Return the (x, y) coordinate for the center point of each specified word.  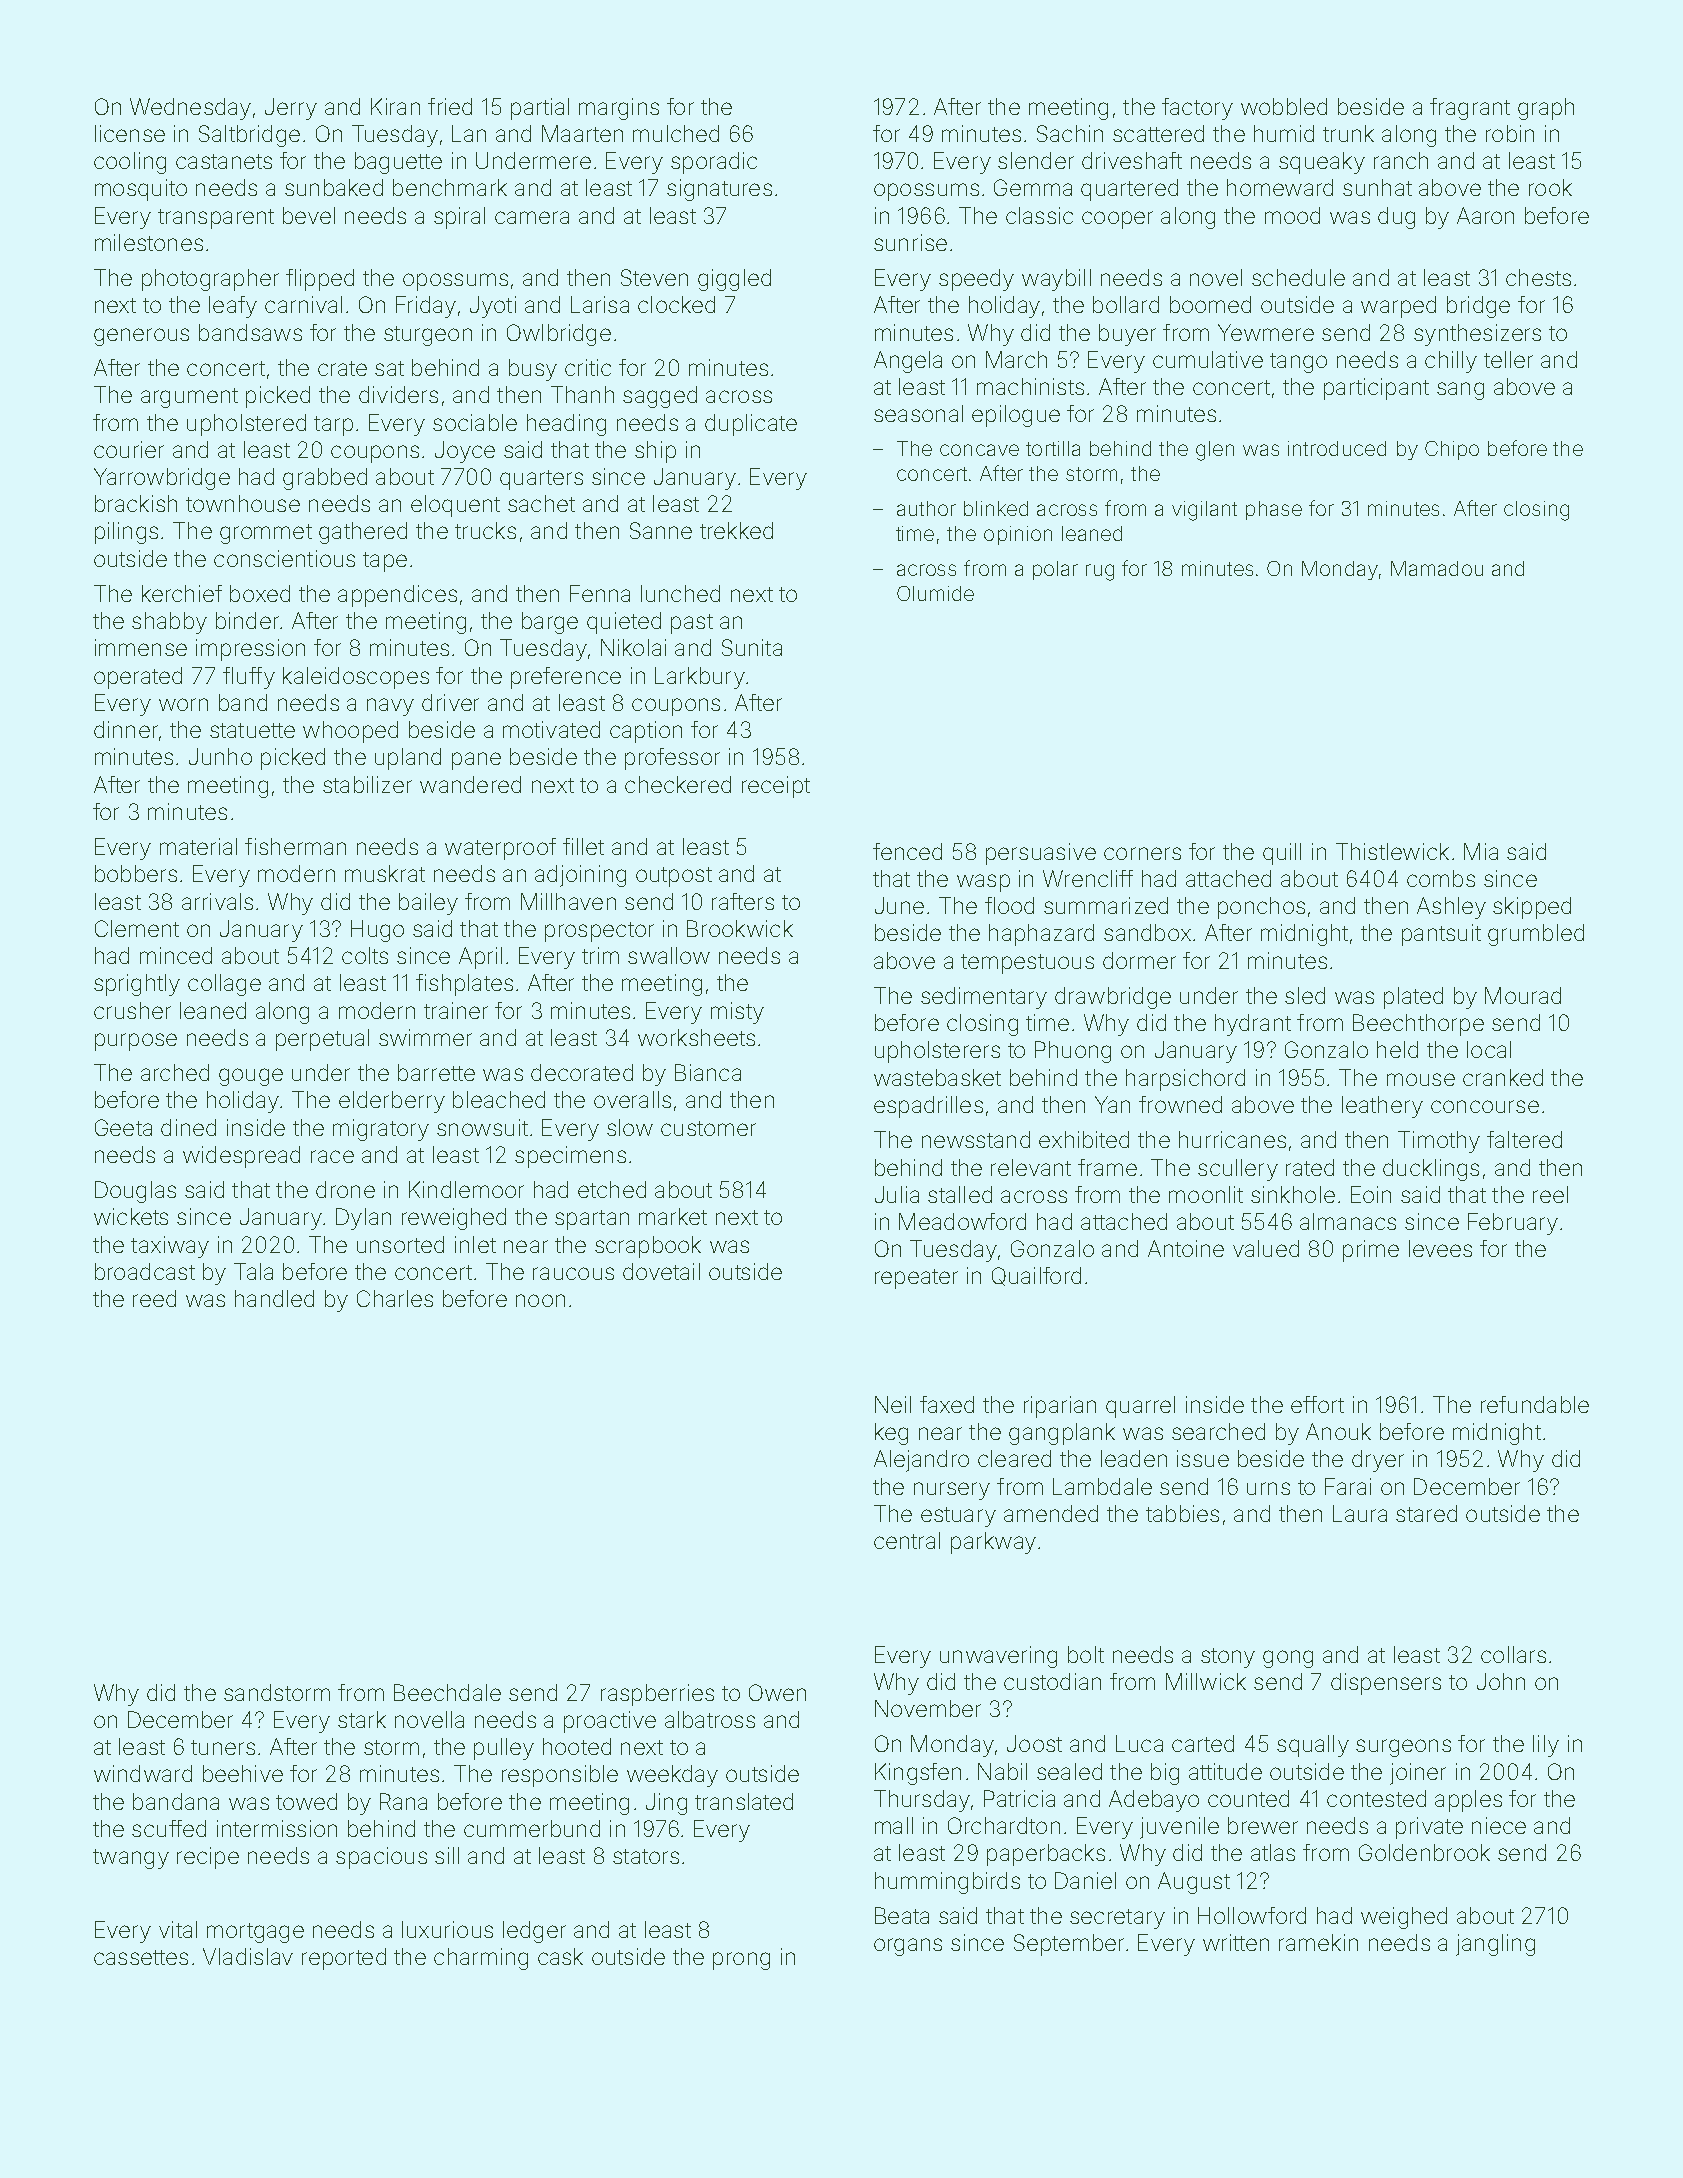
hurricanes (1232, 1139)
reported (344, 1959)
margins (619, 109)
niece (1499, 1825)
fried (450, 106)
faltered (1524, 1139)
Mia (1481, 851)
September (1069, 1945)
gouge (251, 1077)
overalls (632, 1099)
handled (274, 1298)
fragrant (1470, 109)
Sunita (752, 647)
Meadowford (962, 1221)
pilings (126, 533)
